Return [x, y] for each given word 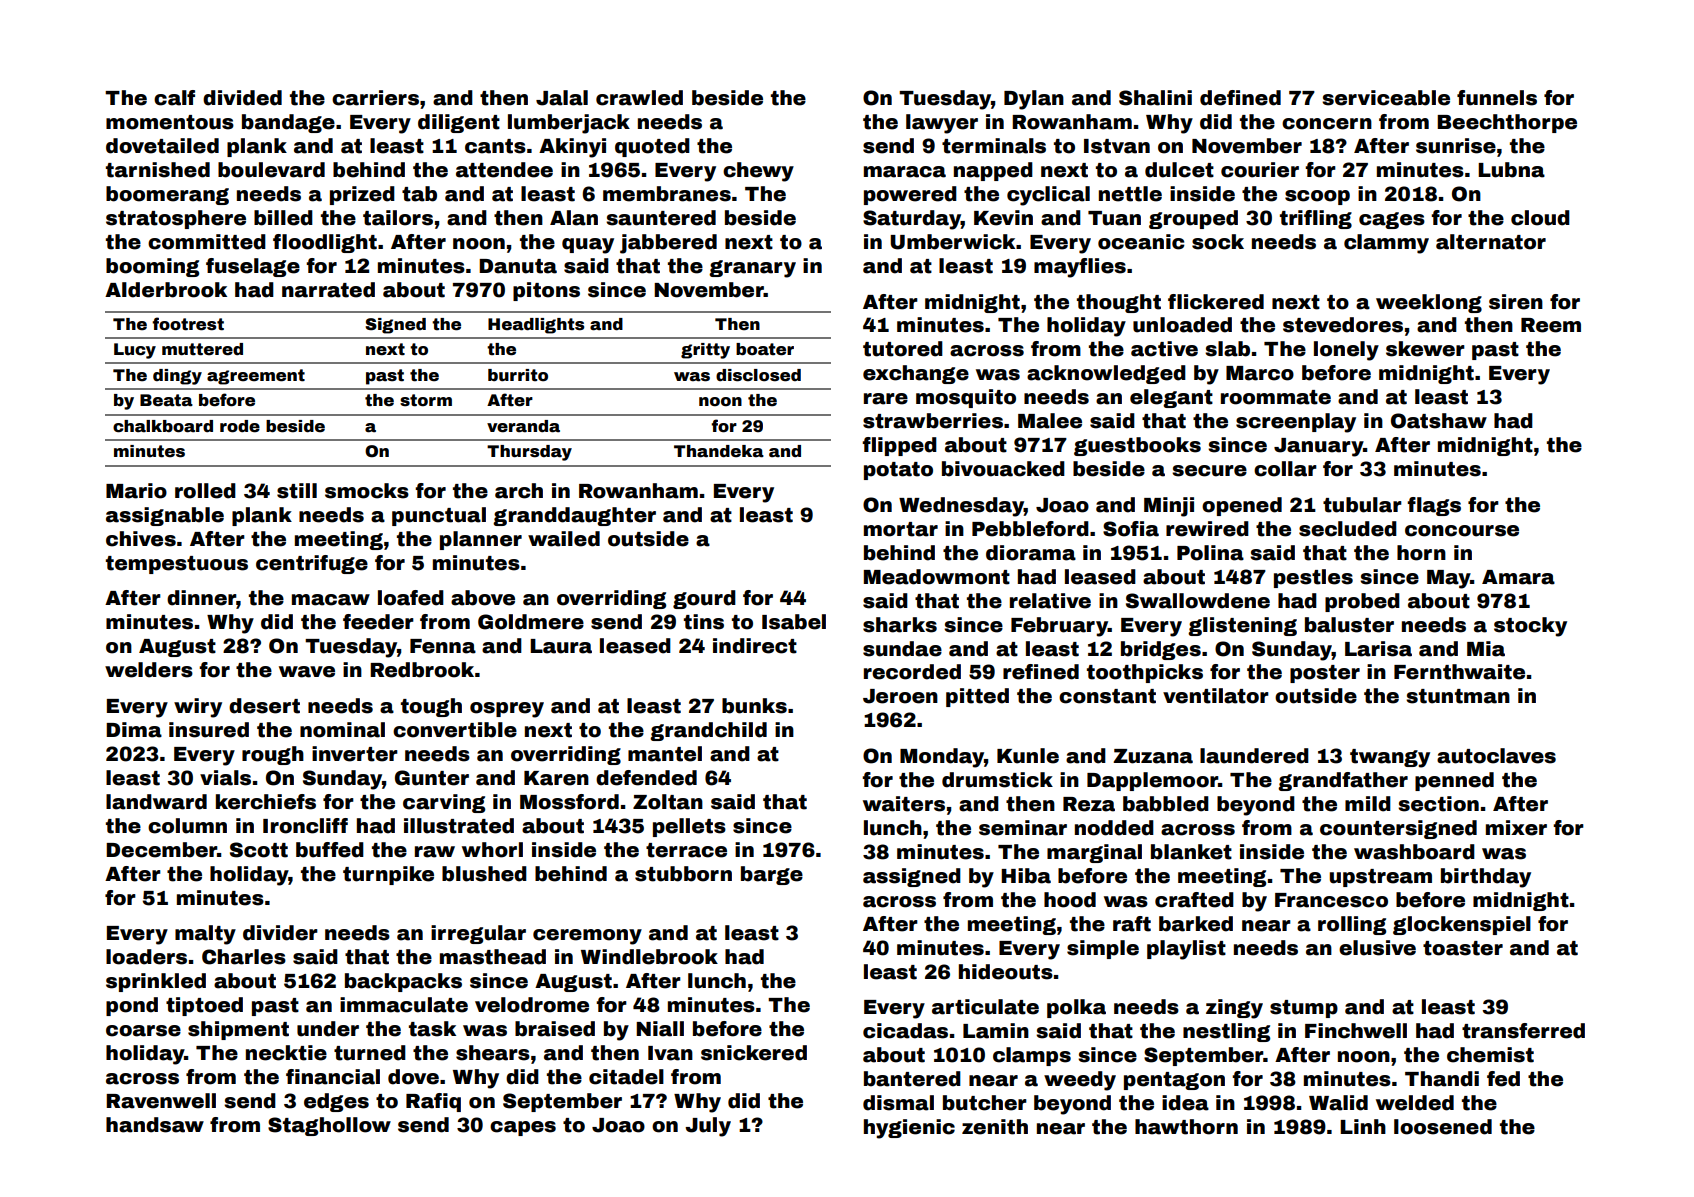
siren [1516, 302]
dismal [898, 1103]
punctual [439, 516]
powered [910, 195]
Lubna [1511, 170]
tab [419, 194]
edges [336, 1102]
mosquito [966, 398]
